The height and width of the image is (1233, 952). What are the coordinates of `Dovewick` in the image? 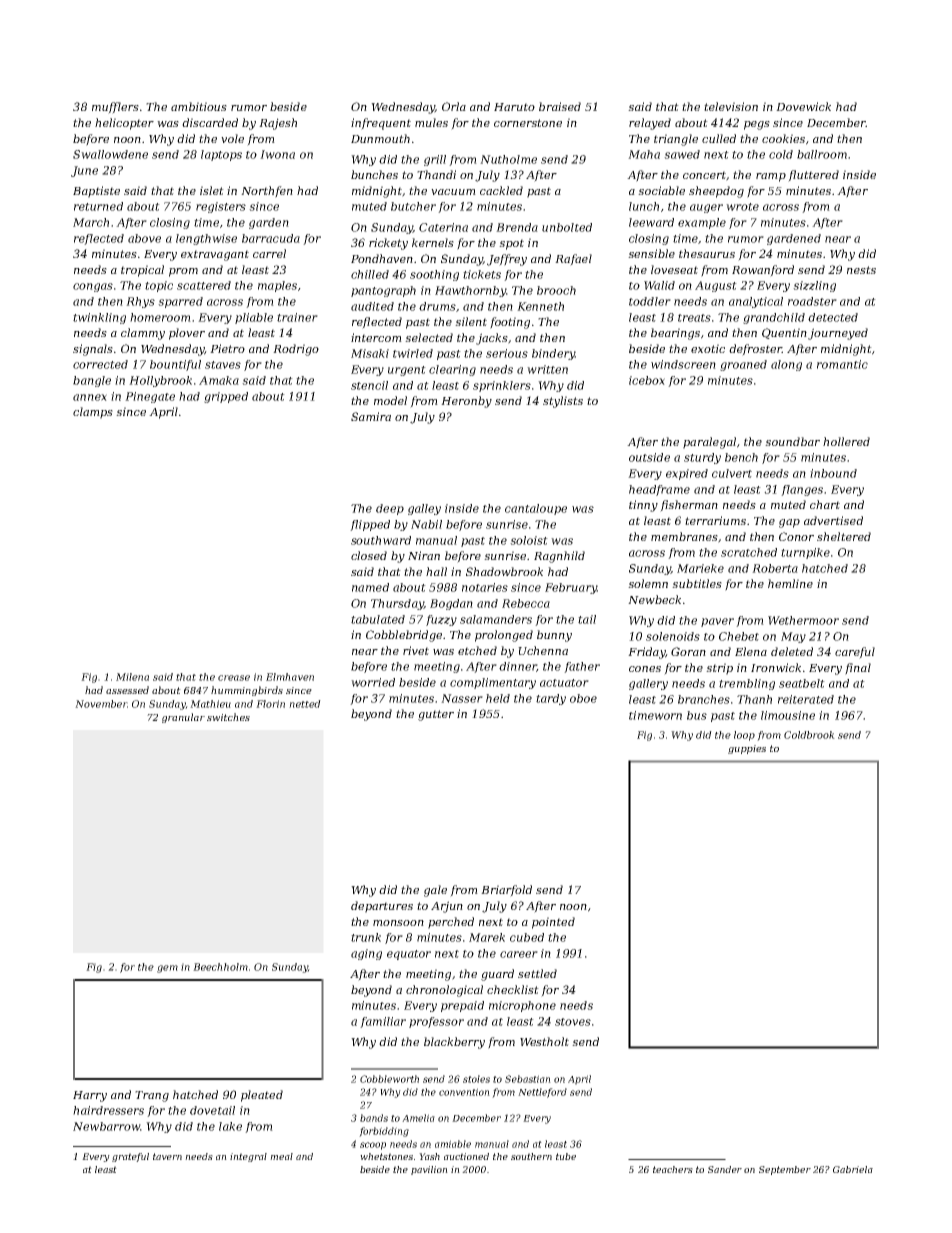 It's located at (803, 106).
